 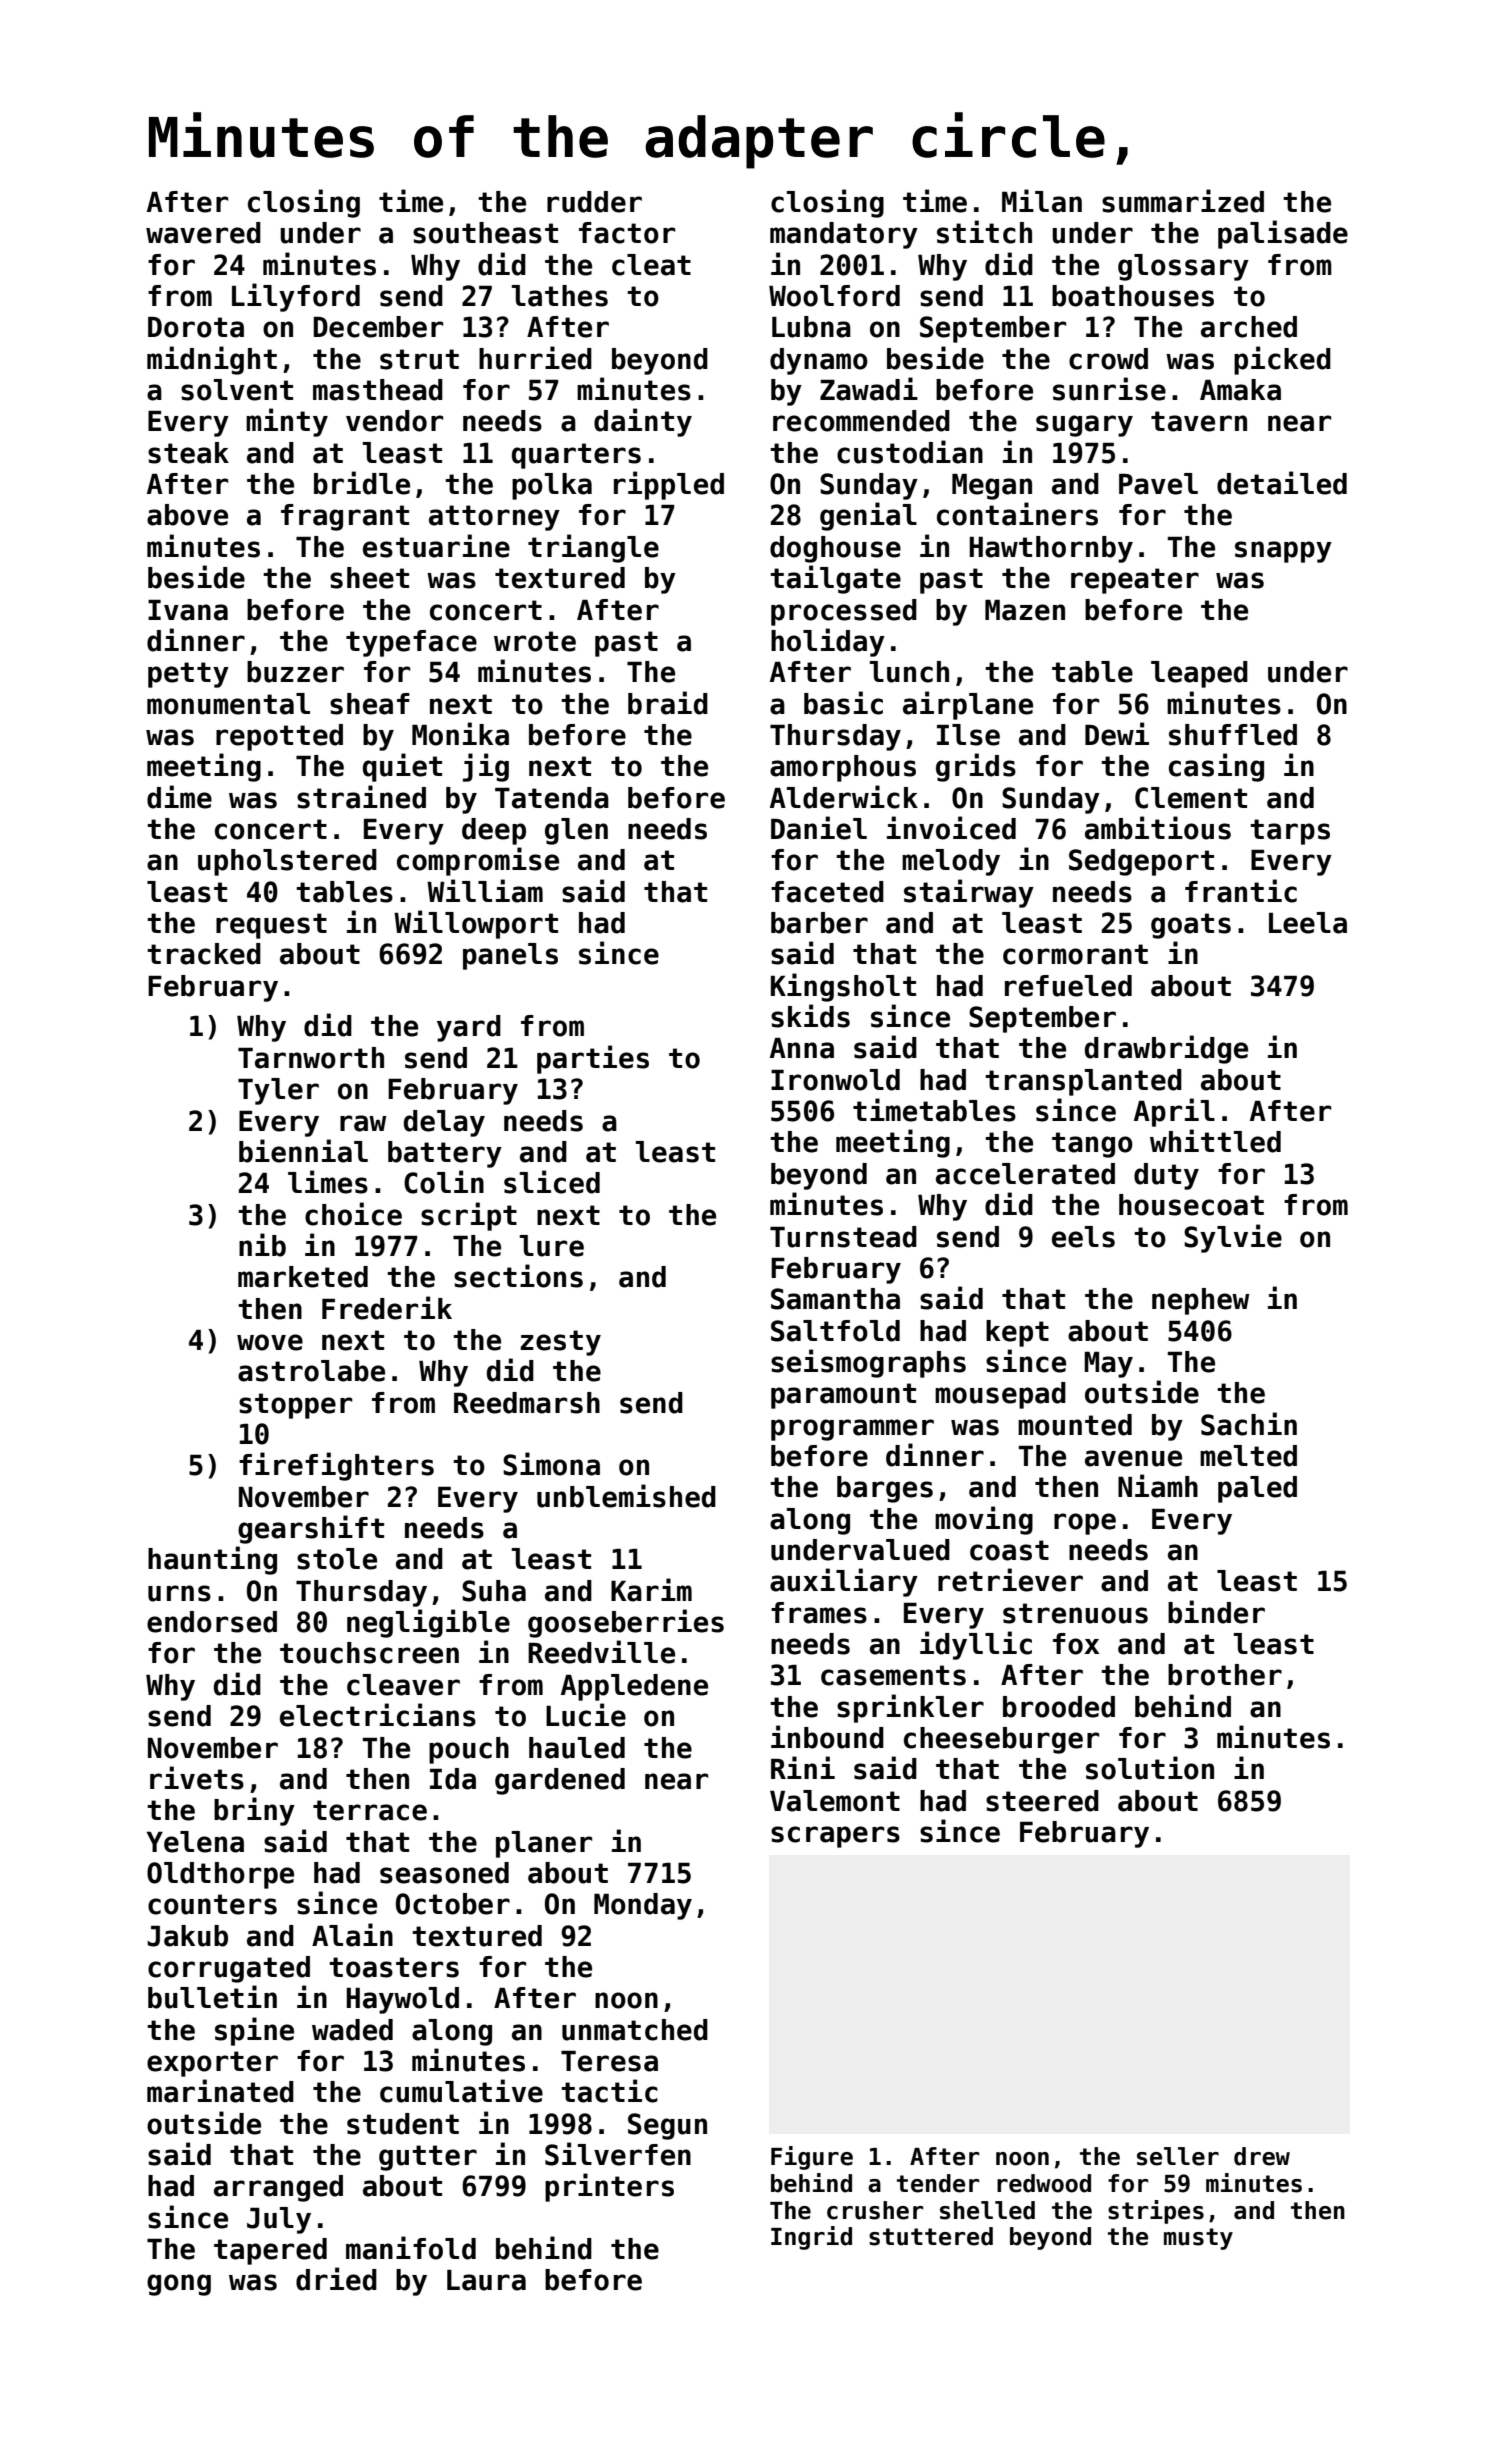 I want to click on buzzer, so click(x=295, y=672).
